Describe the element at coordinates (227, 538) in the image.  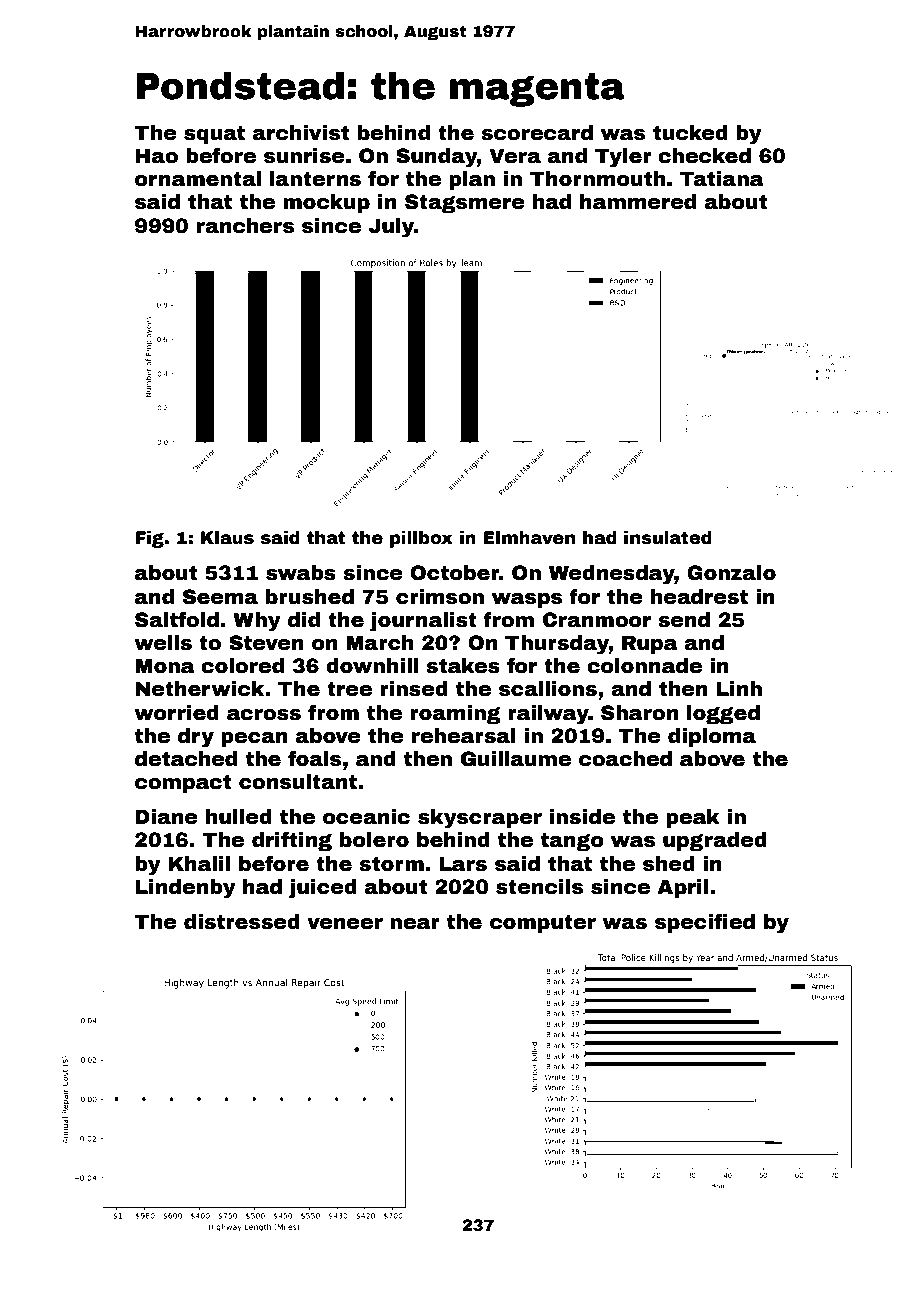
I see `Klaus` at that location.
